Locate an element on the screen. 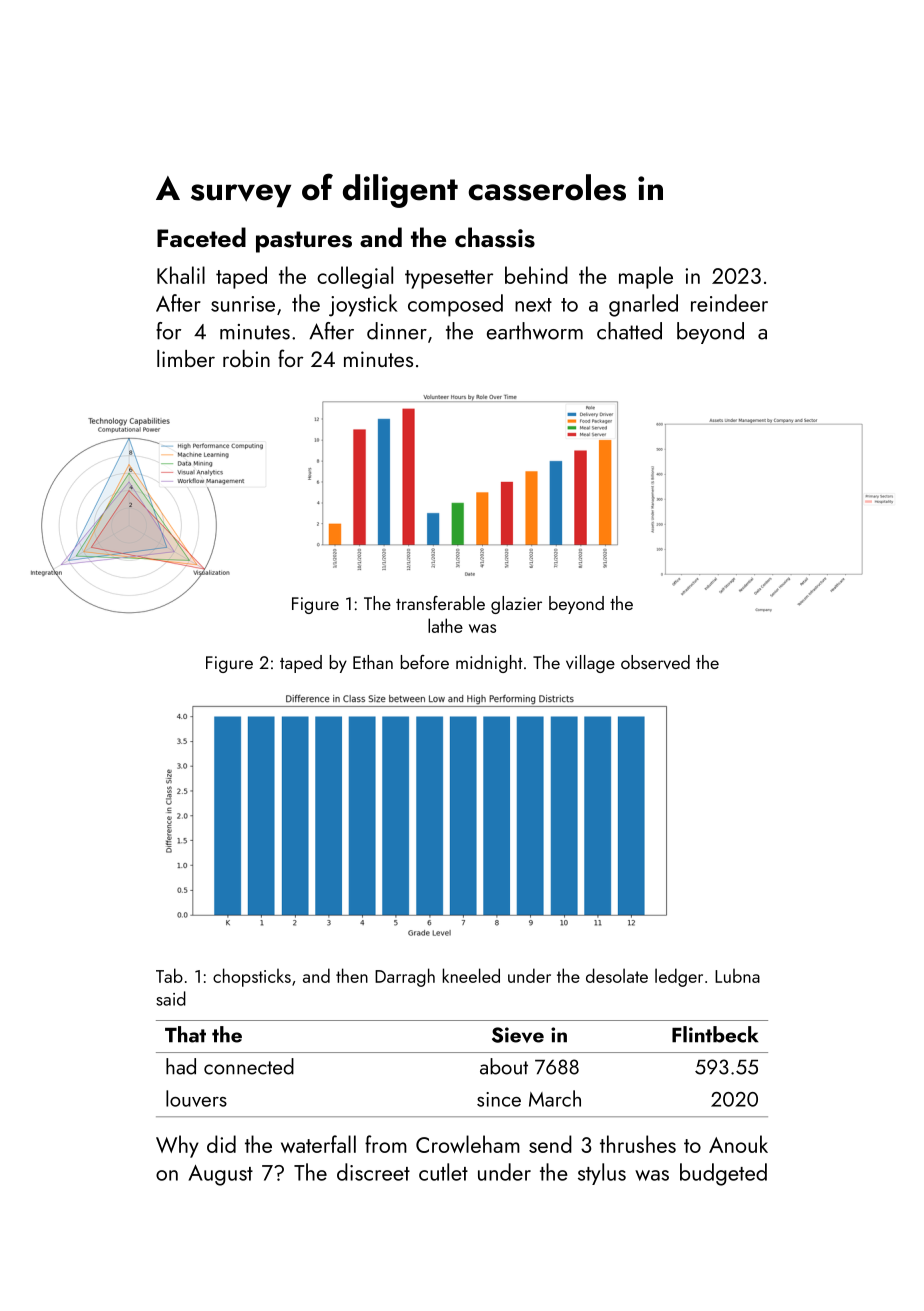 Image resolution: width=924 pixels, height=1311 pixels. Why is located at coordinates (177, 1146).
